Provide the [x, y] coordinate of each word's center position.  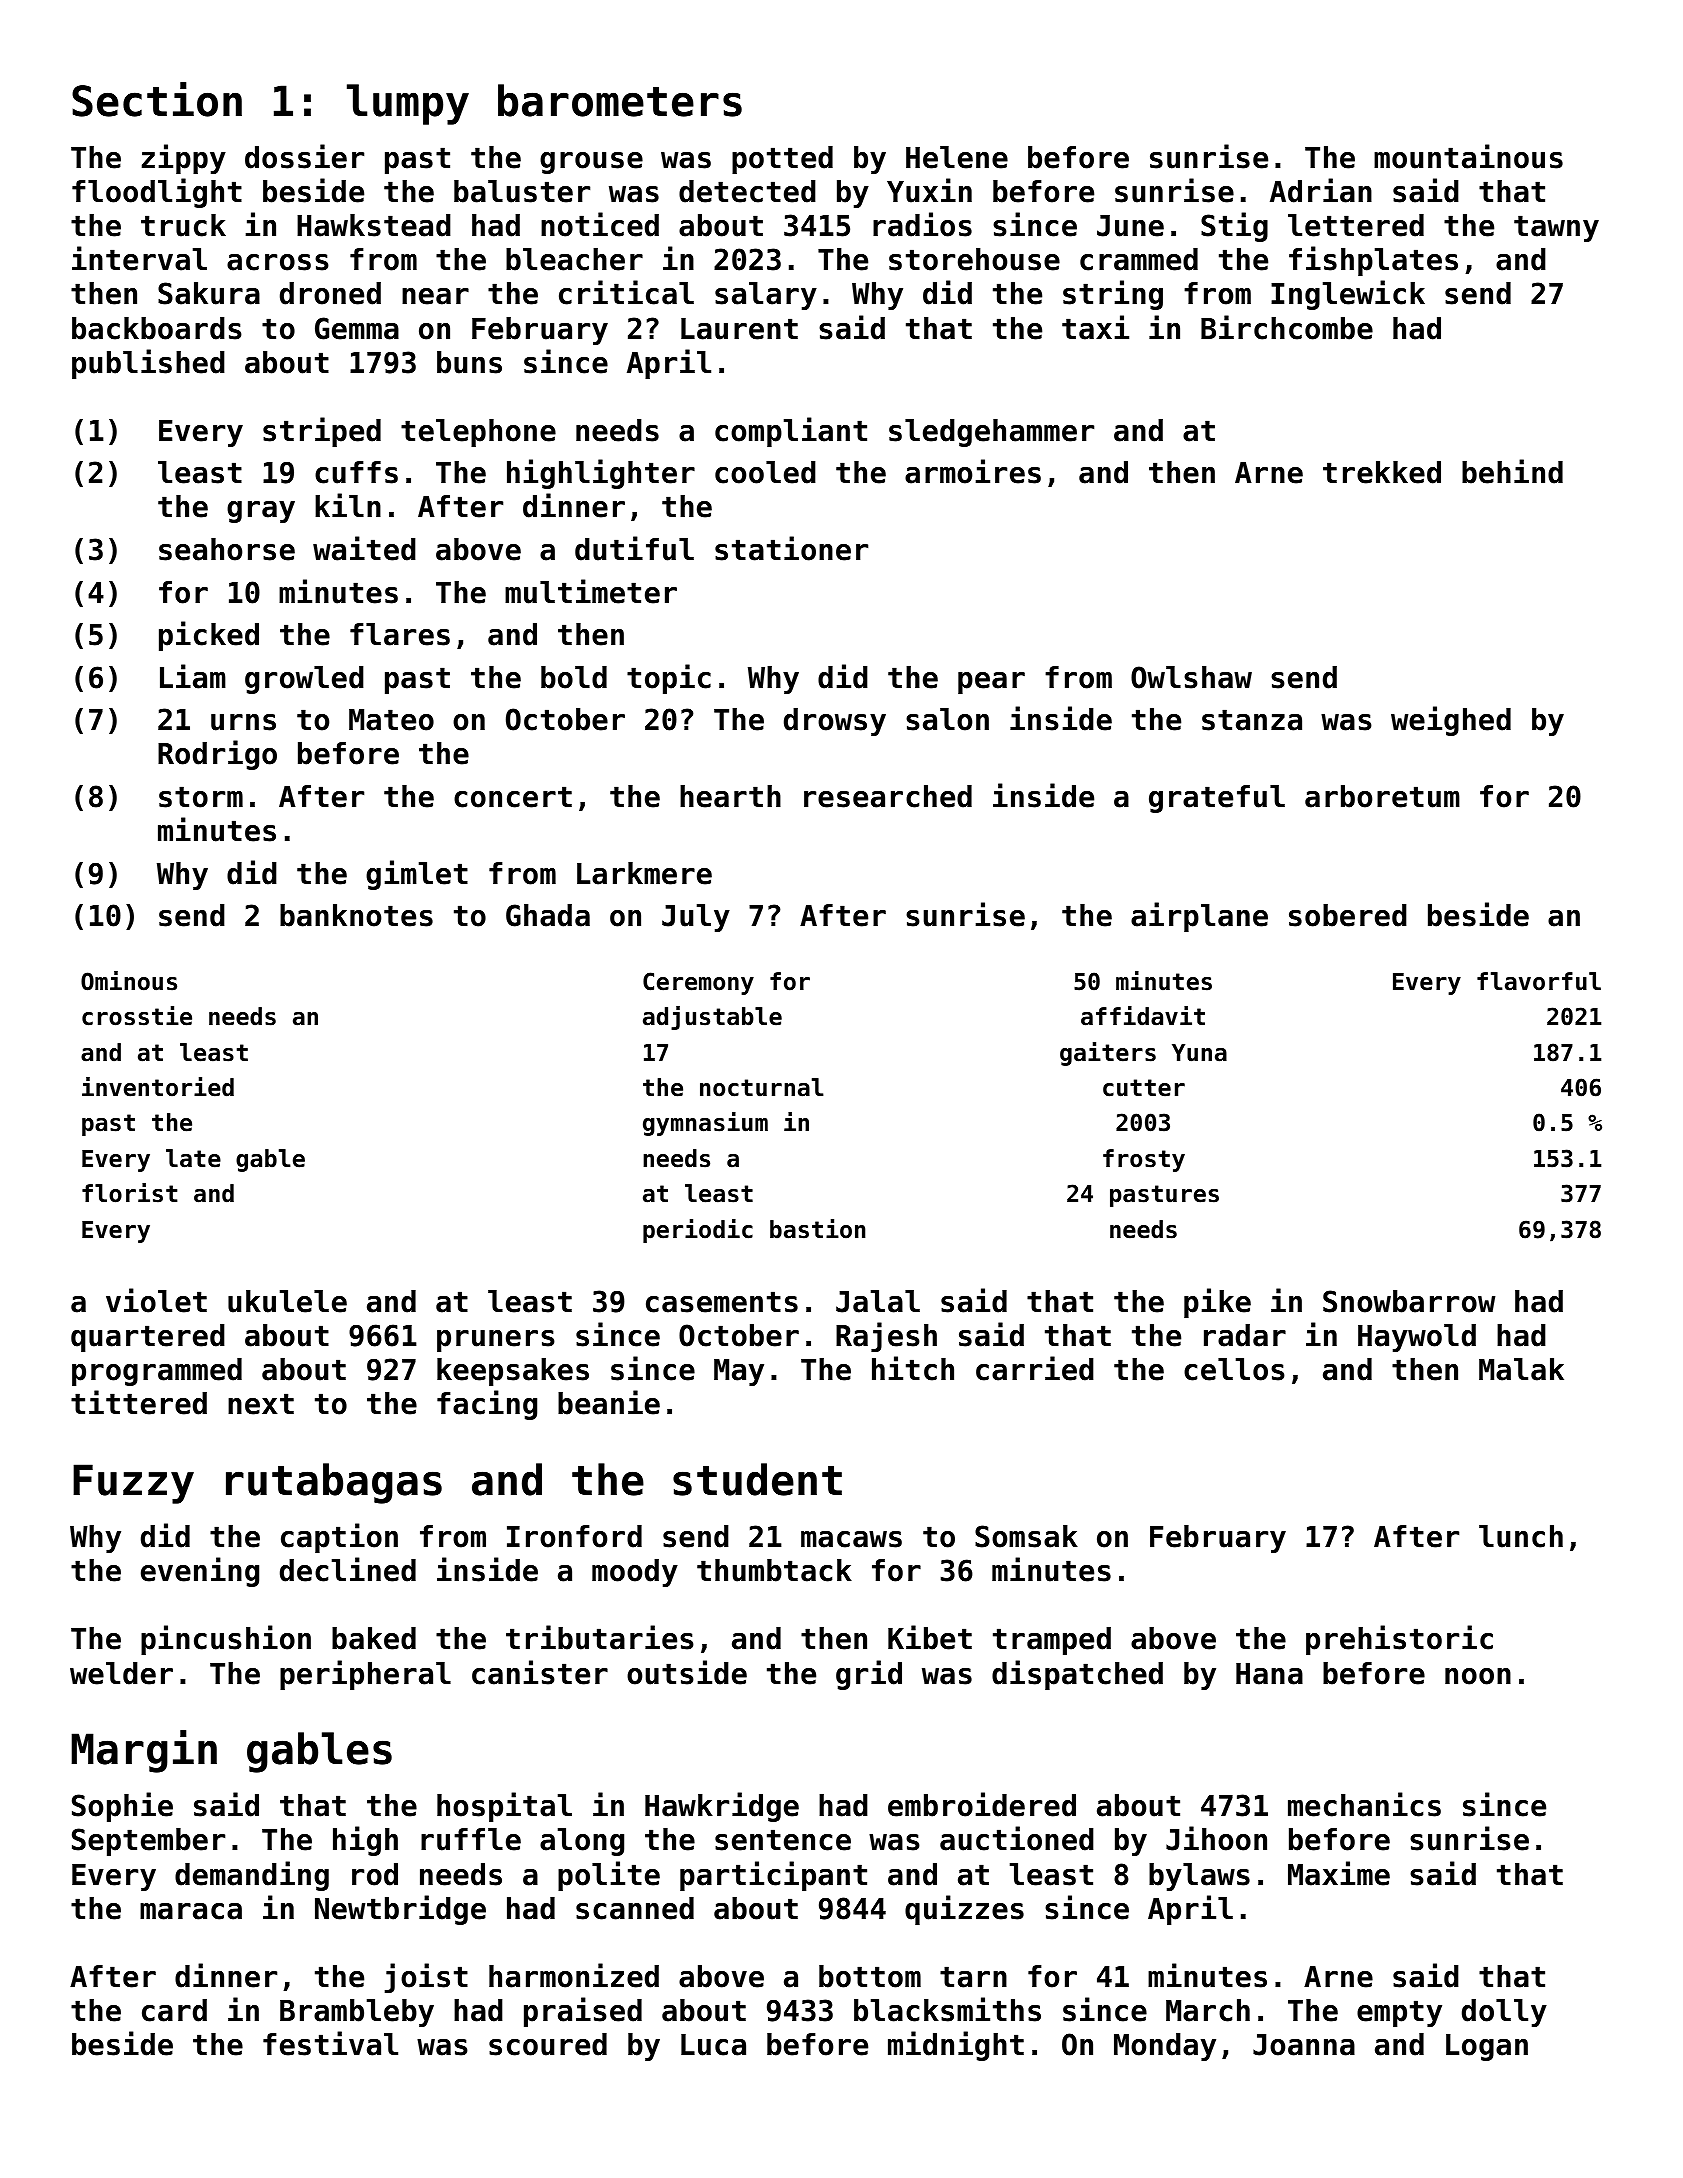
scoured [548, 2044]
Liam [193, 676]
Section [157, 99]
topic [669, 679]
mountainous [1468, 156]
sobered [1348, 915]
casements [722, 1302]
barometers [620, 100]
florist [130, 1193]
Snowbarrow [1409, 1301]
